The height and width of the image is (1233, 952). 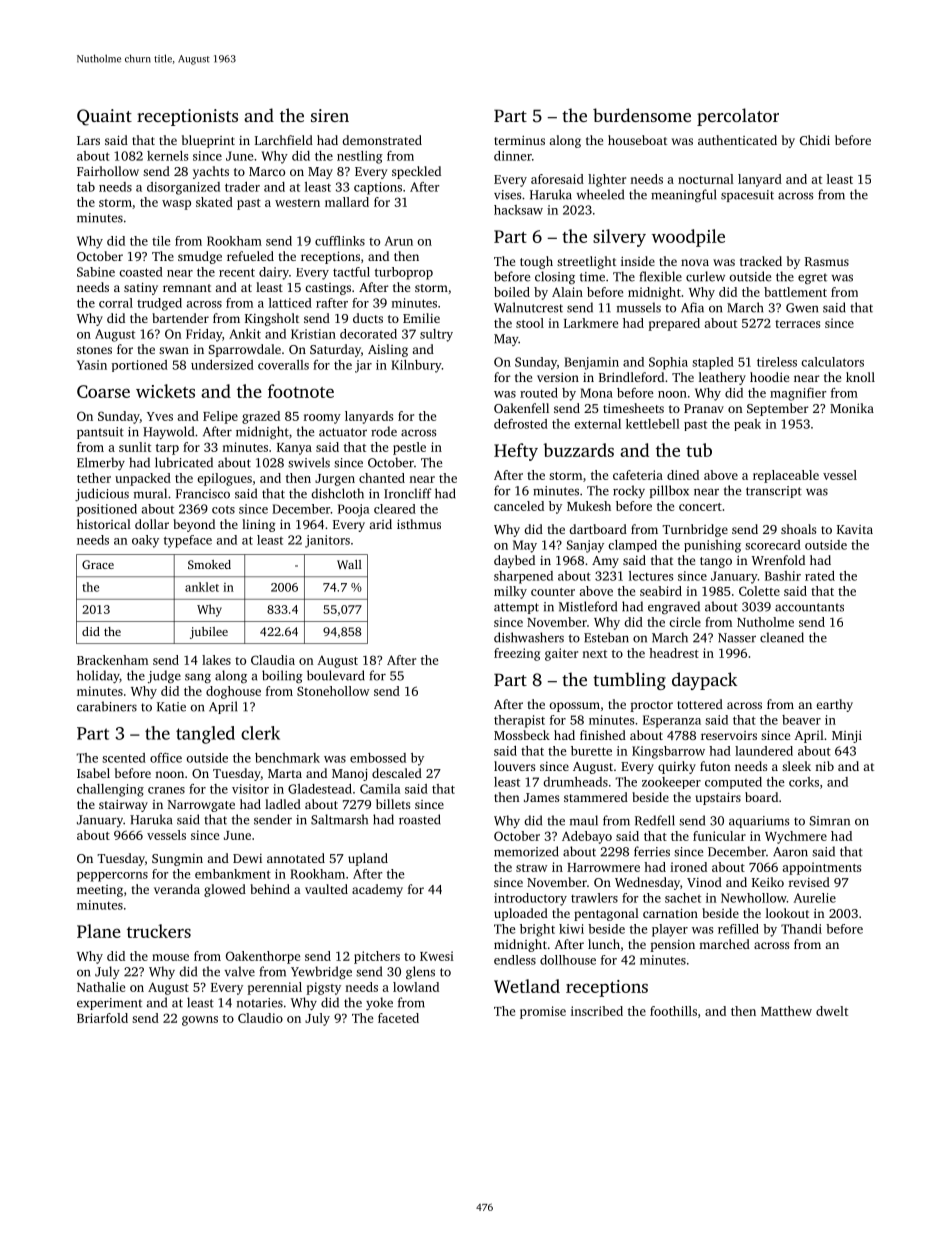 What do you see at coordinates (378, 188) in the image?
I see `captions` at bounding box center [378, 188].
